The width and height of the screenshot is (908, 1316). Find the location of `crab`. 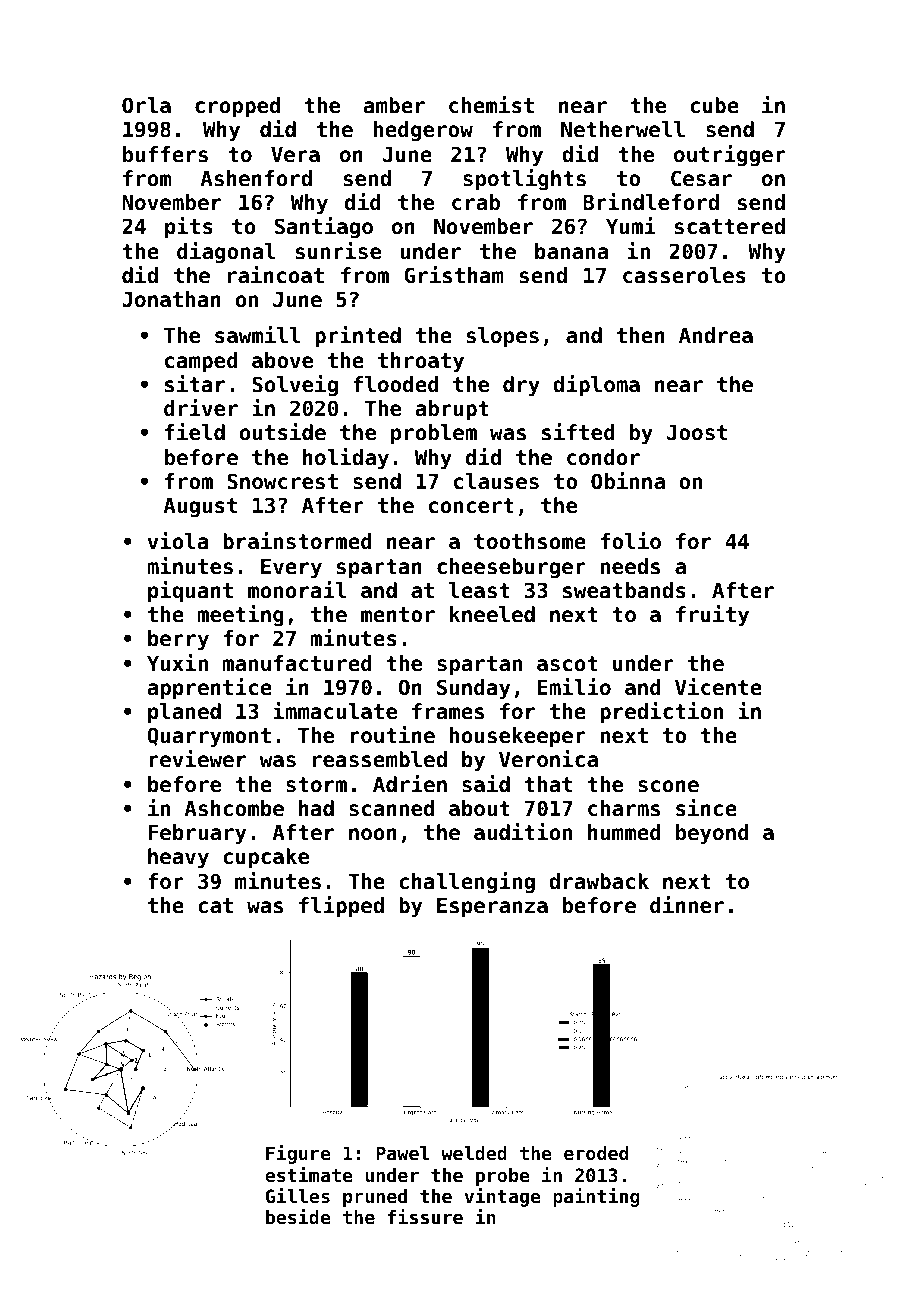

crab is located at coordinates (476, 202).
